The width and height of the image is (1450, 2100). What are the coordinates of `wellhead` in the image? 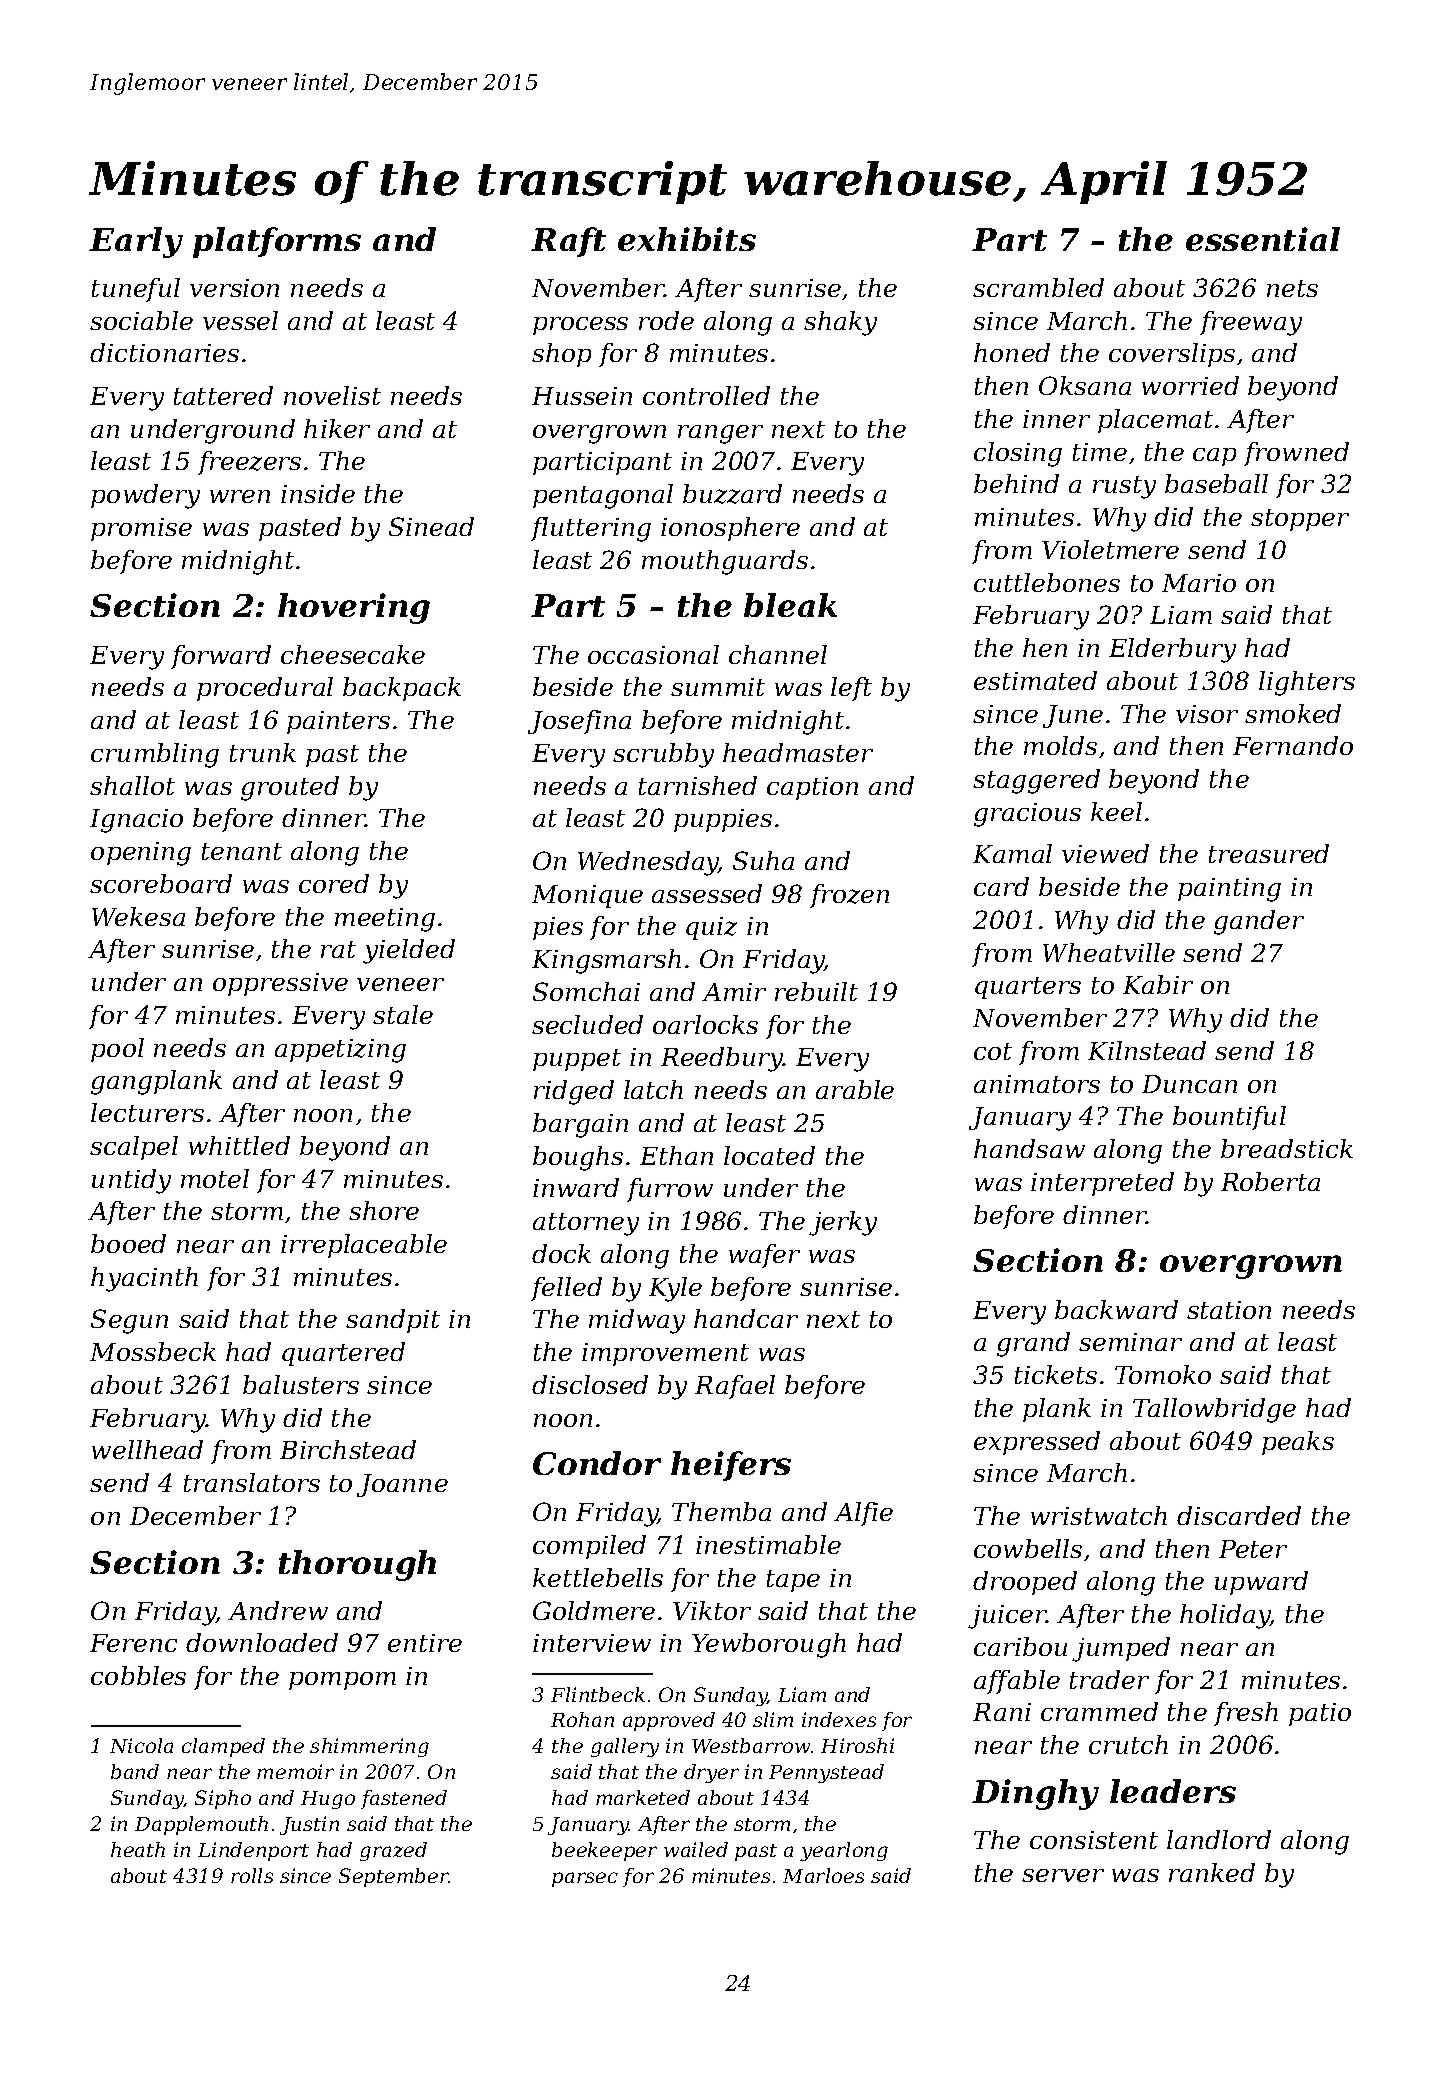 It's located at (147, 1449).
